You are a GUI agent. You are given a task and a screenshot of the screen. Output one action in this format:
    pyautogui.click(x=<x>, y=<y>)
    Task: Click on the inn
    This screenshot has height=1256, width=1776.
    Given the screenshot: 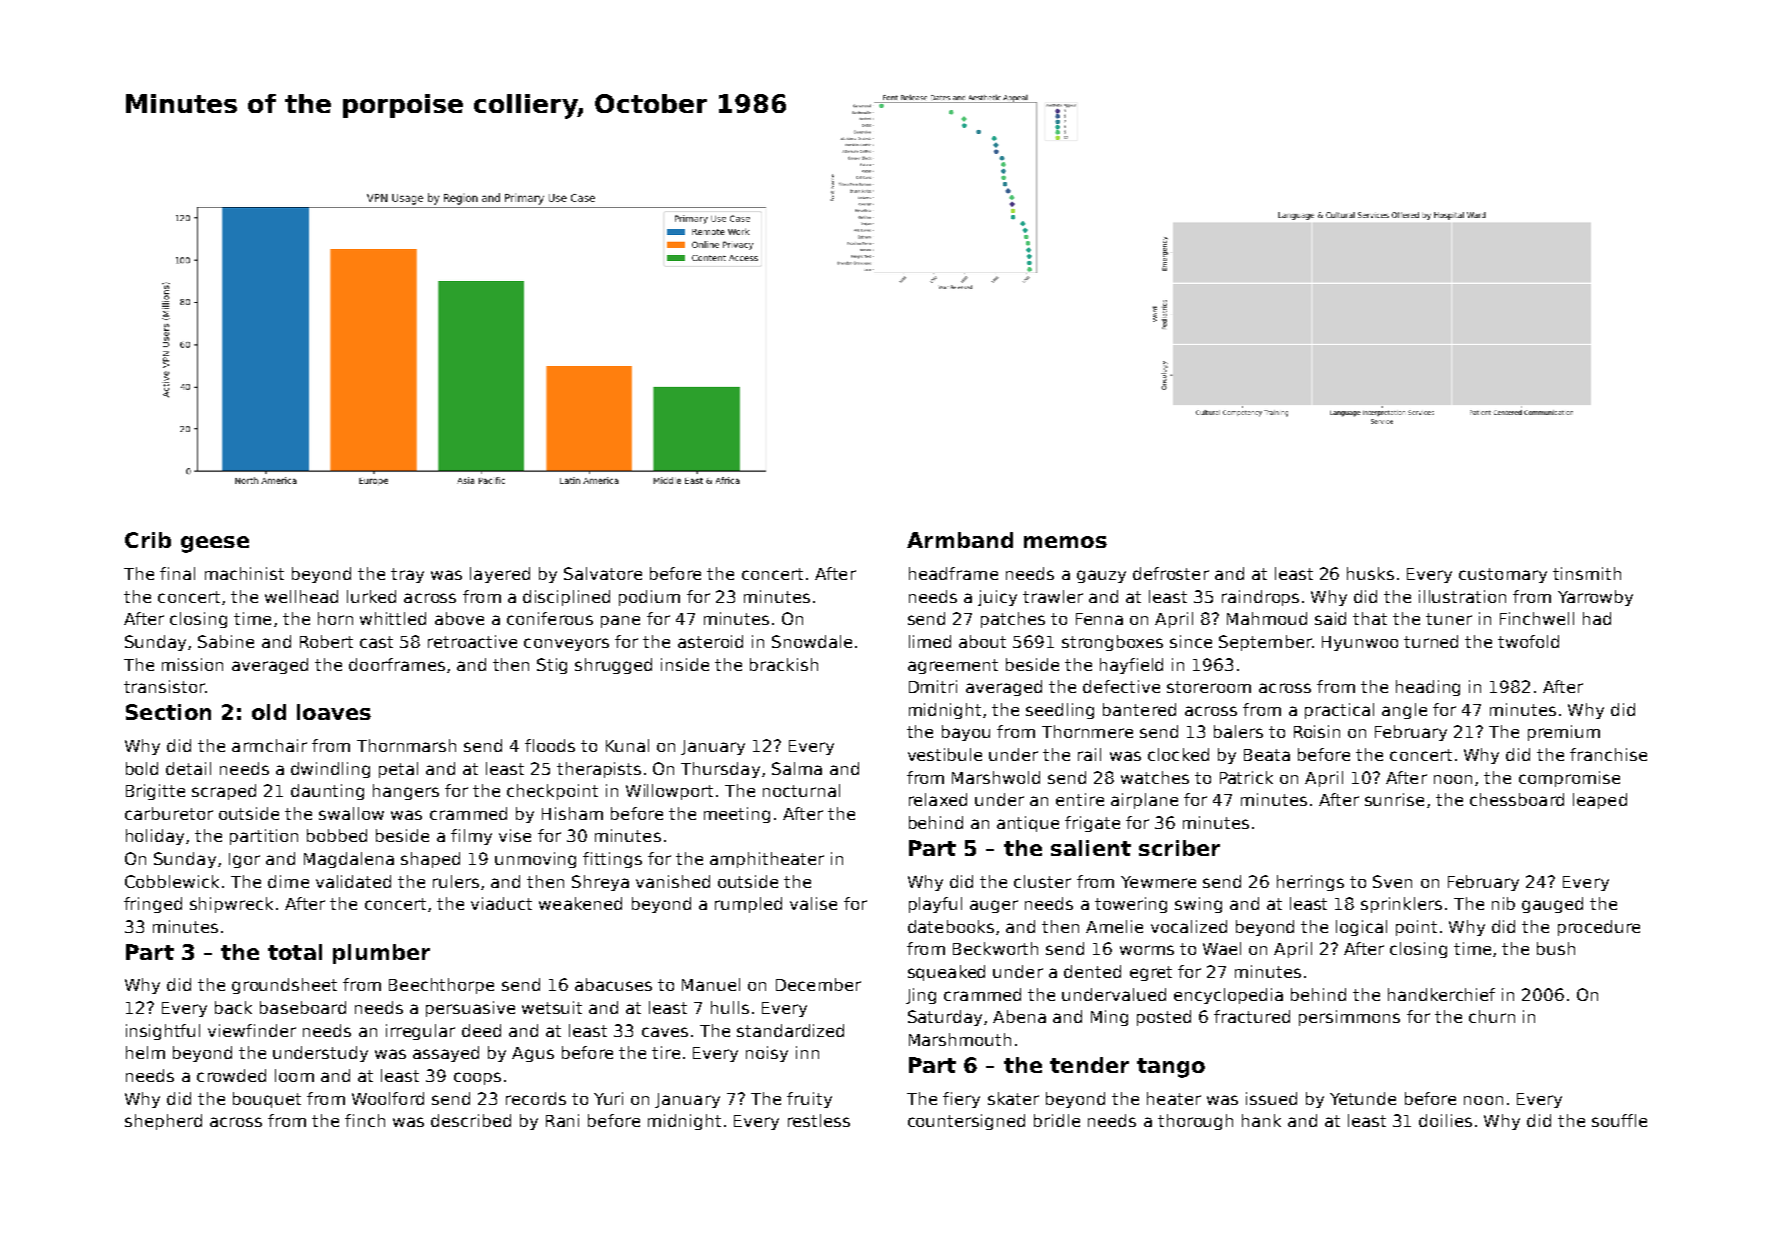 What is the action you would take?
    pyautogui.click(x=807, y=1052)
